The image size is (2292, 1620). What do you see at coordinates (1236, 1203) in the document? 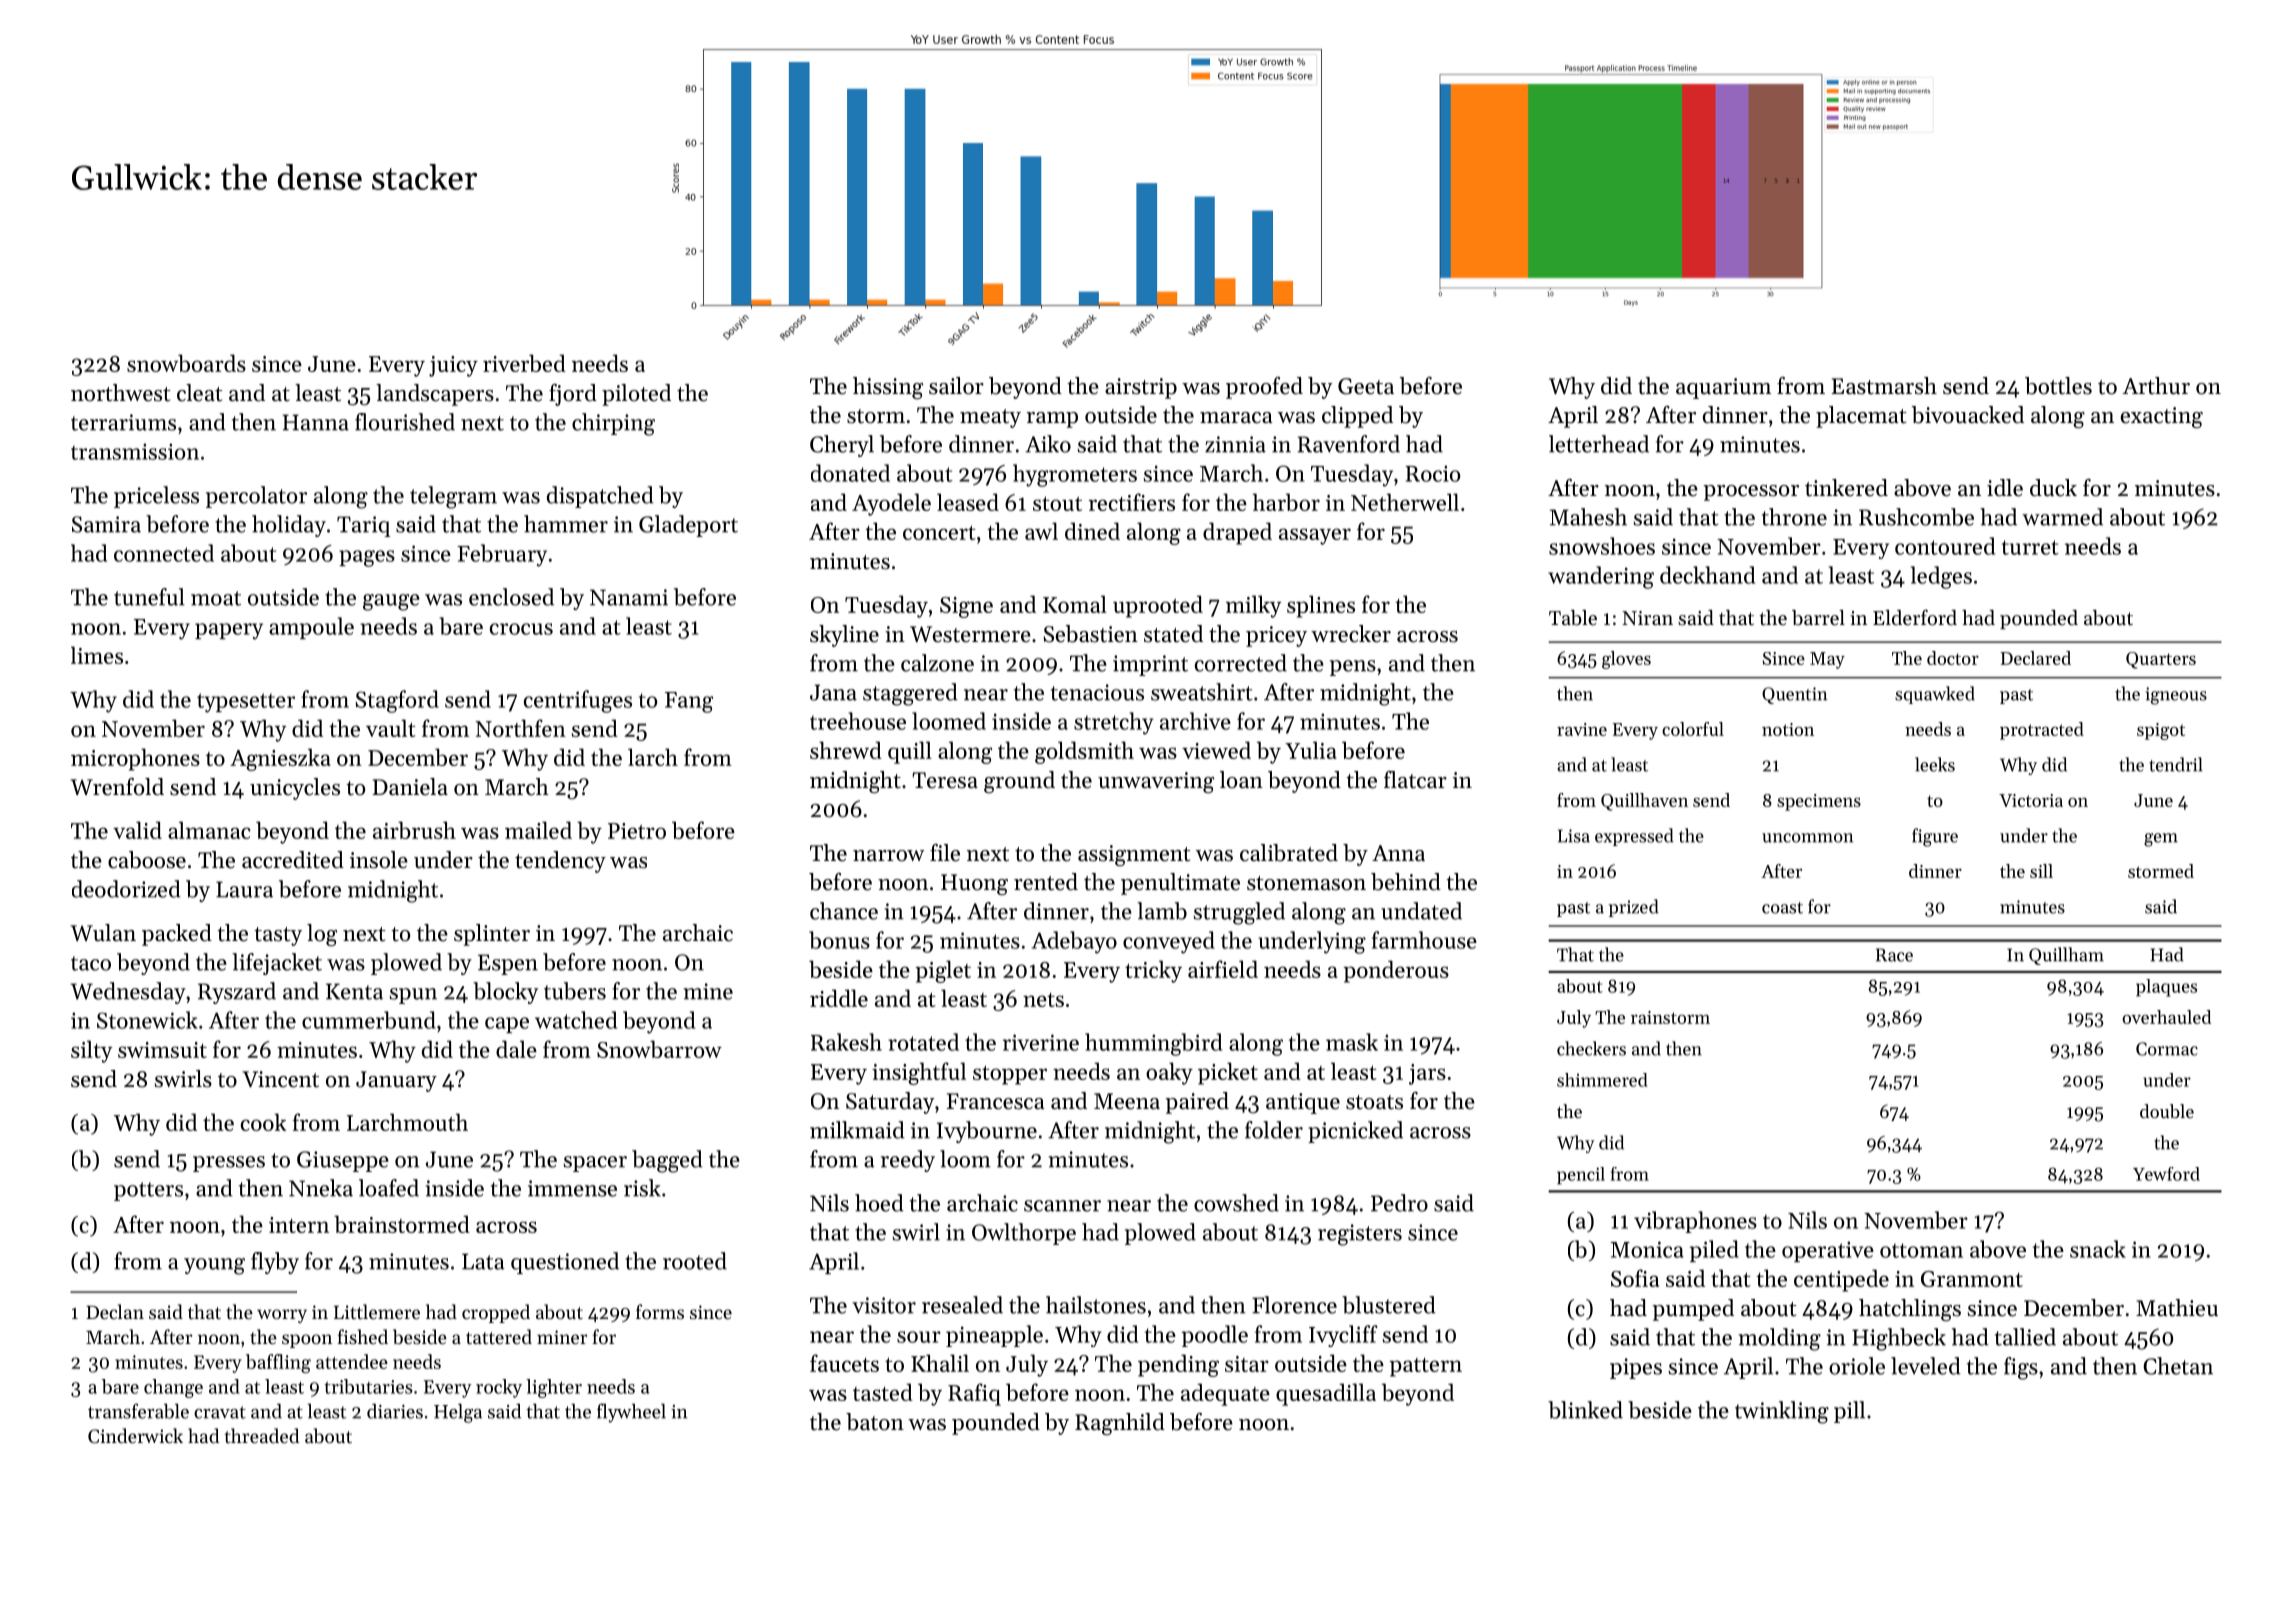
I see `cowshed` at bounding box center [1236, 1203].
